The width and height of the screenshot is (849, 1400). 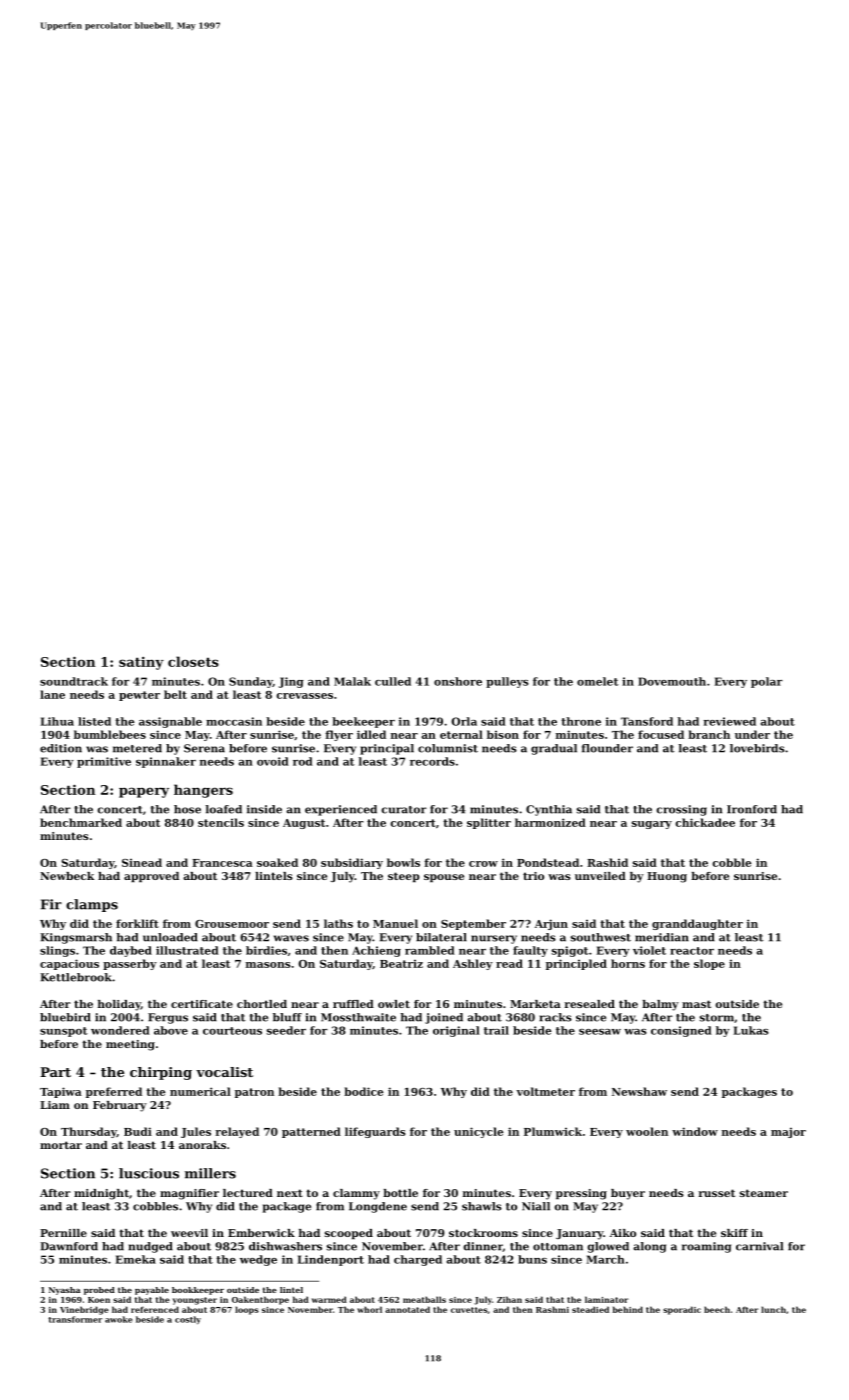 What do you see at coordinates (503, 734) in the screenshot?
I see `bison` at bounding box center [503, 734].
